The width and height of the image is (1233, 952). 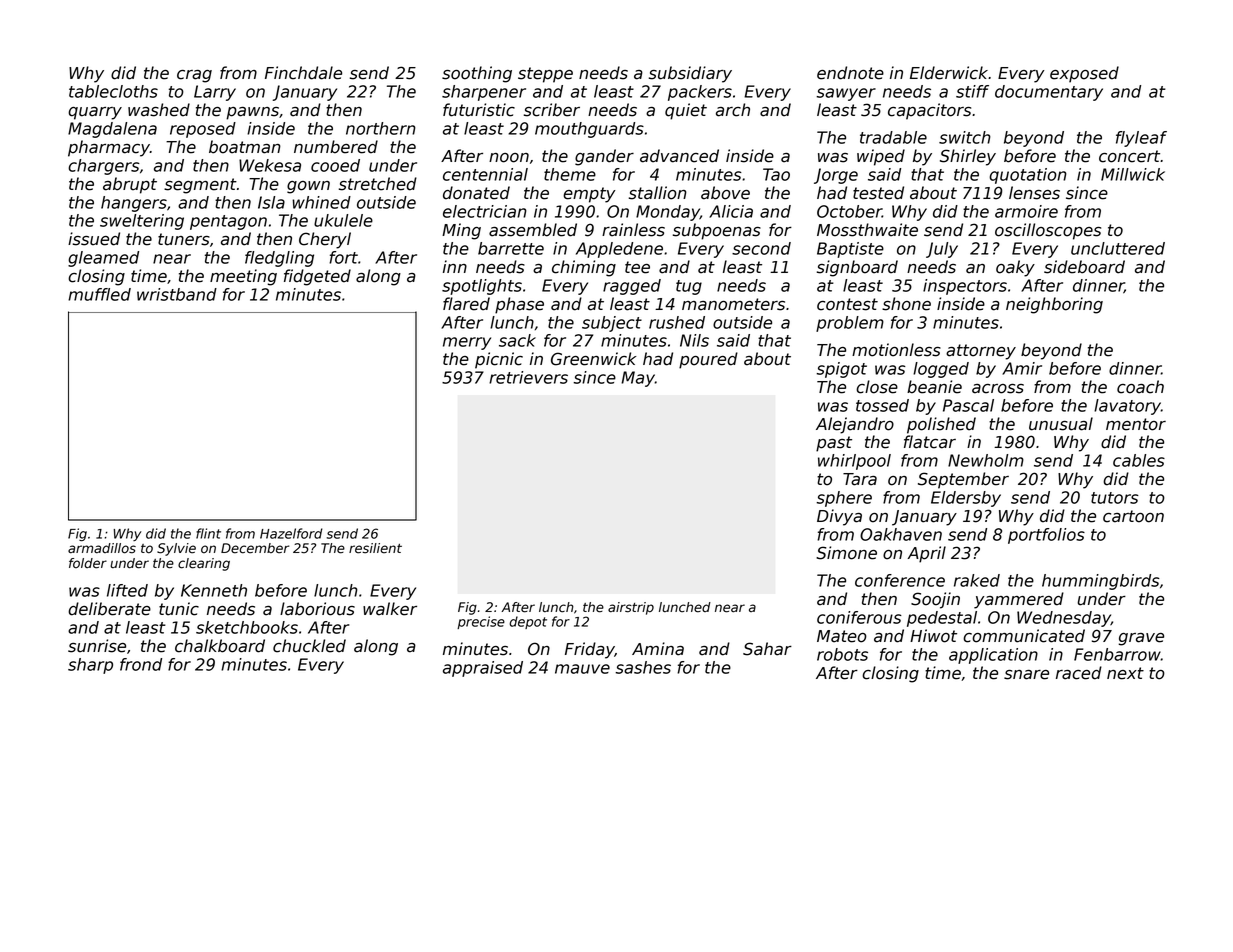 I want to click on flint, so click(x=208, y=533).
